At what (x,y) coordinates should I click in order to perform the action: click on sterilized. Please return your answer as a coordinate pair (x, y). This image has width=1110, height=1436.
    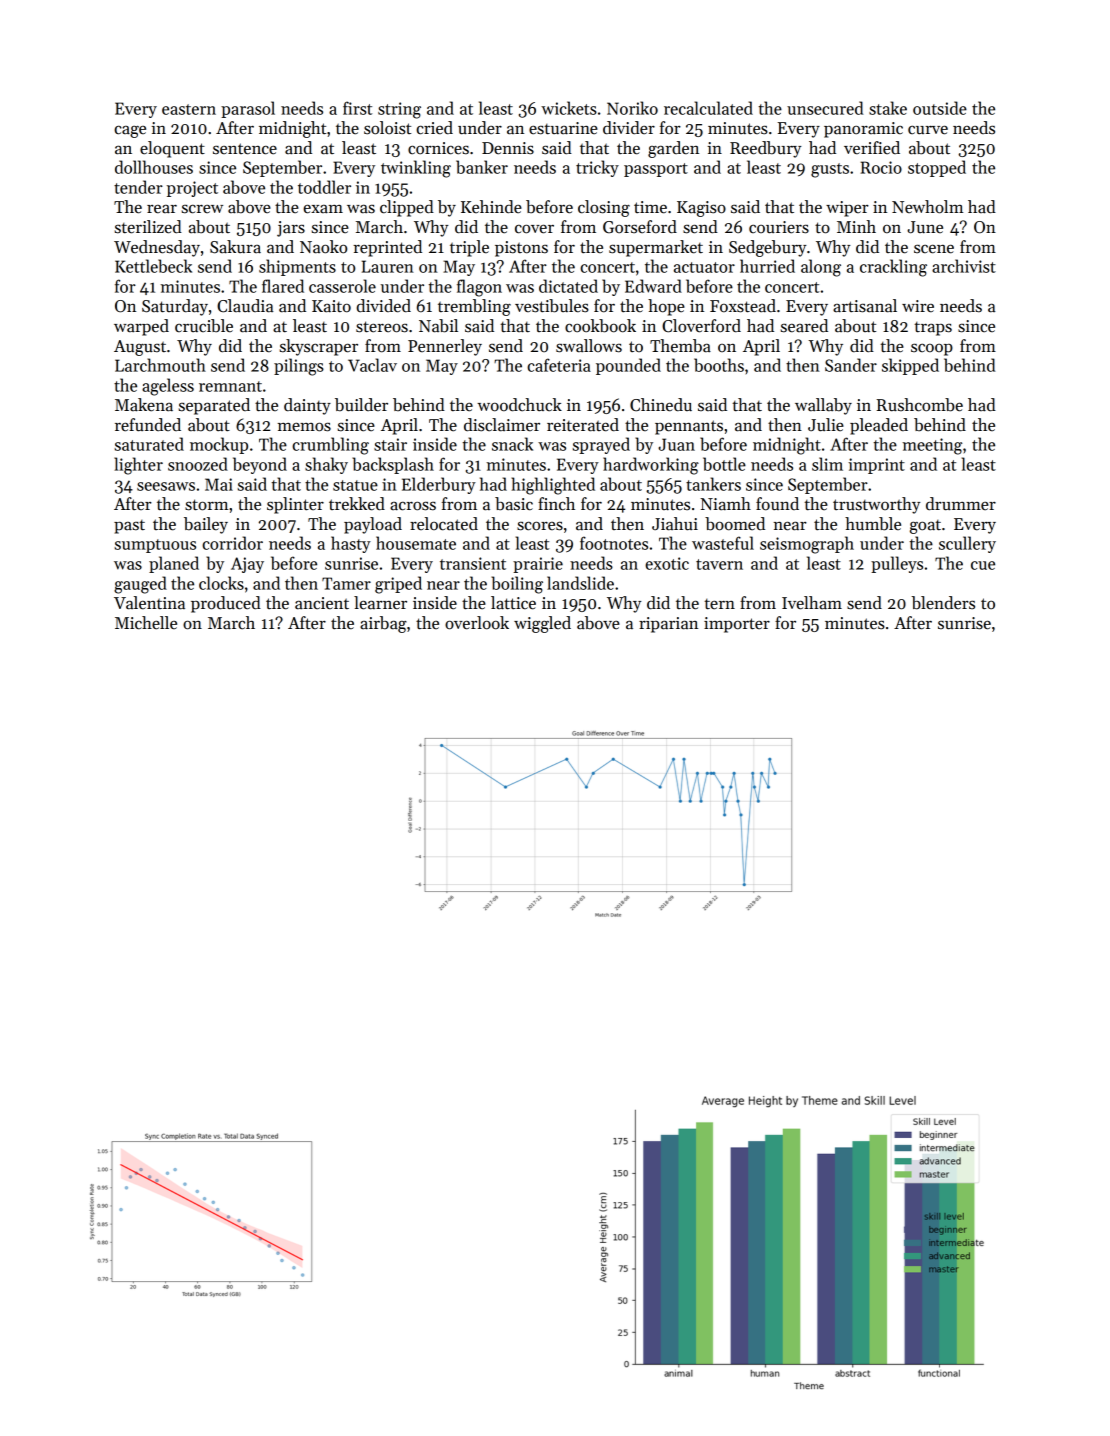
    Looking at the image, I should click on (148, 227).
